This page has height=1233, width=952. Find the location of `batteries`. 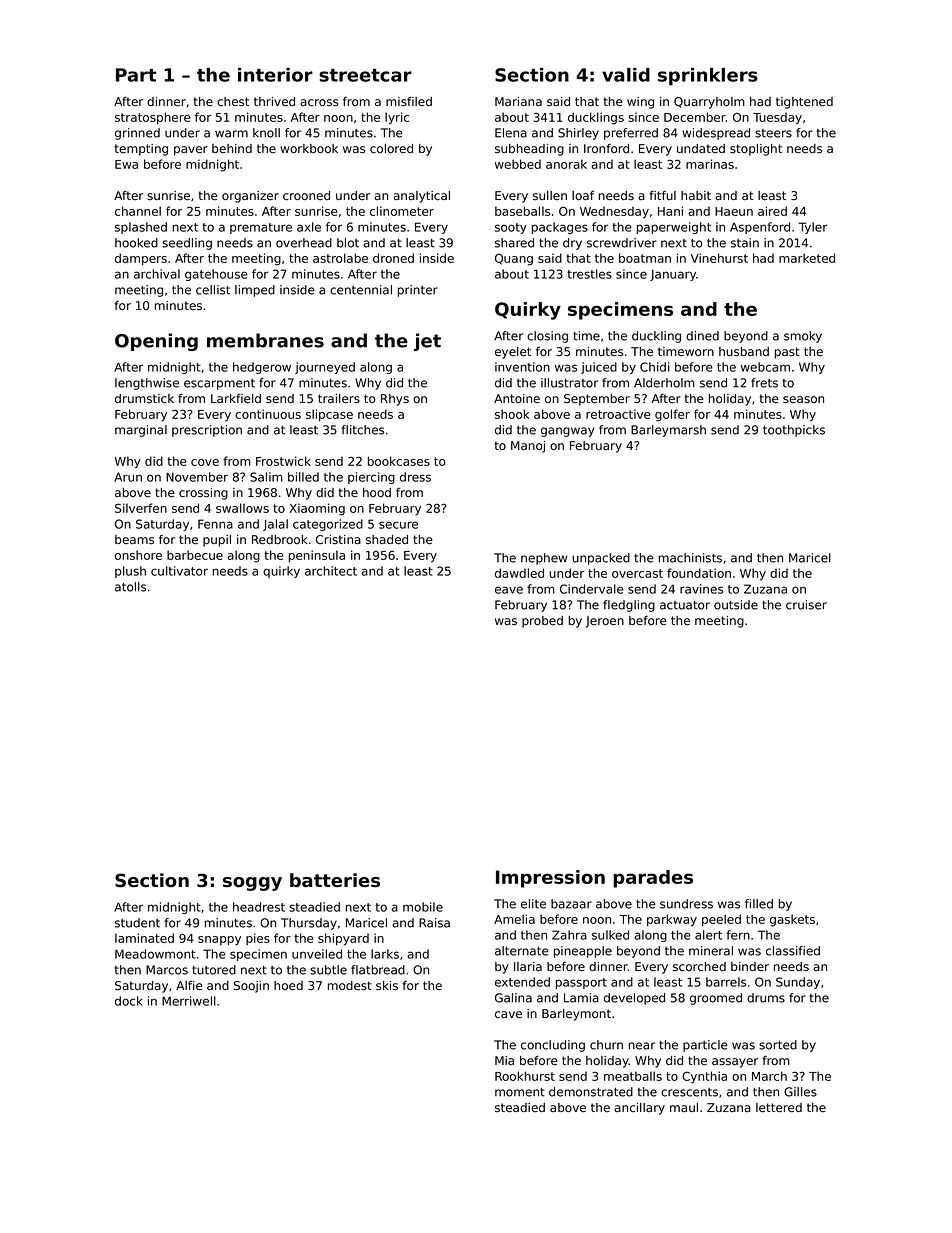

batteries is located at coordinates (335, 880).
